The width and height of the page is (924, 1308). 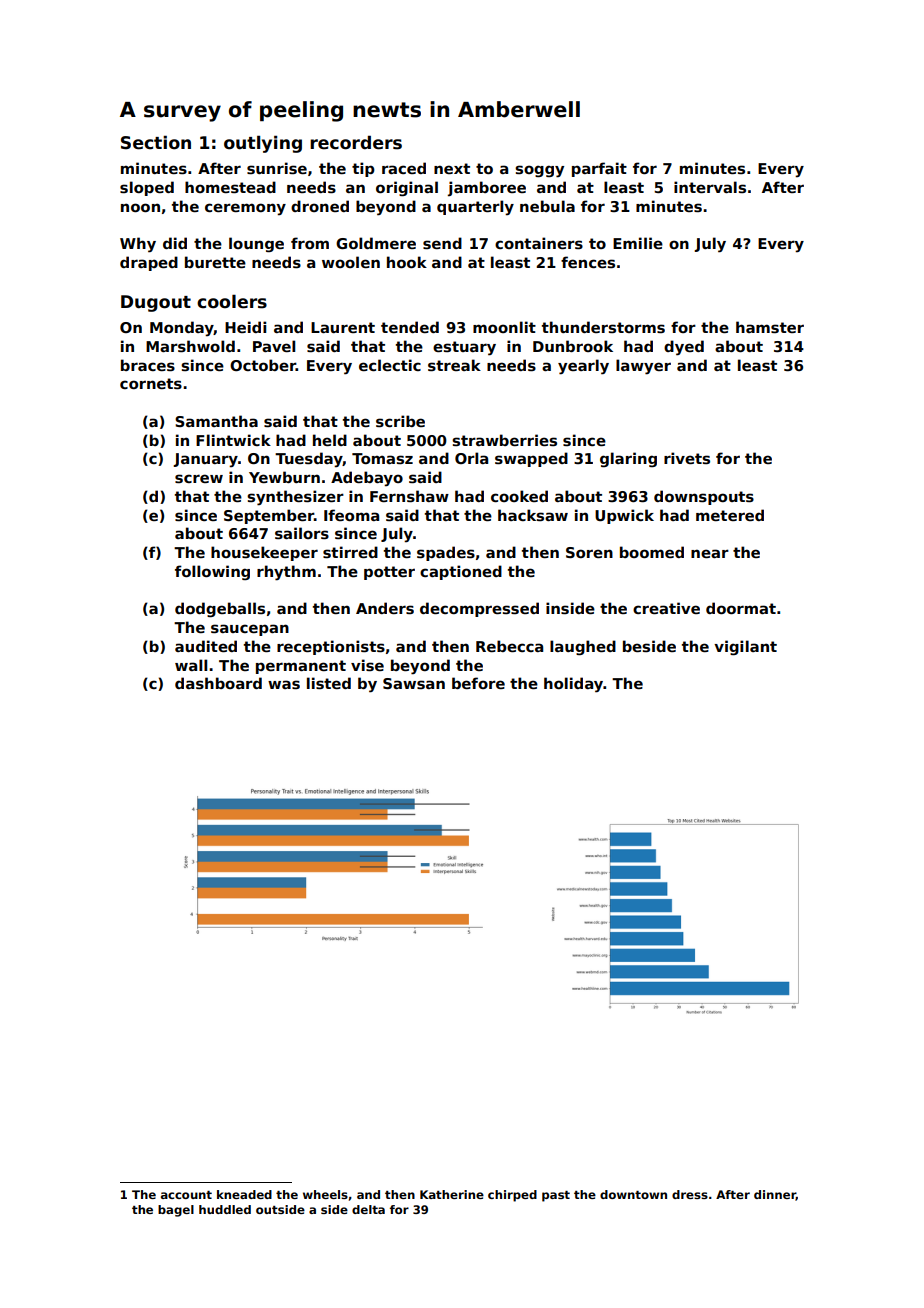 What do you see at coordinates (745, 647) in the page?
I see `vigilant` at bounding box center [745, 647].
